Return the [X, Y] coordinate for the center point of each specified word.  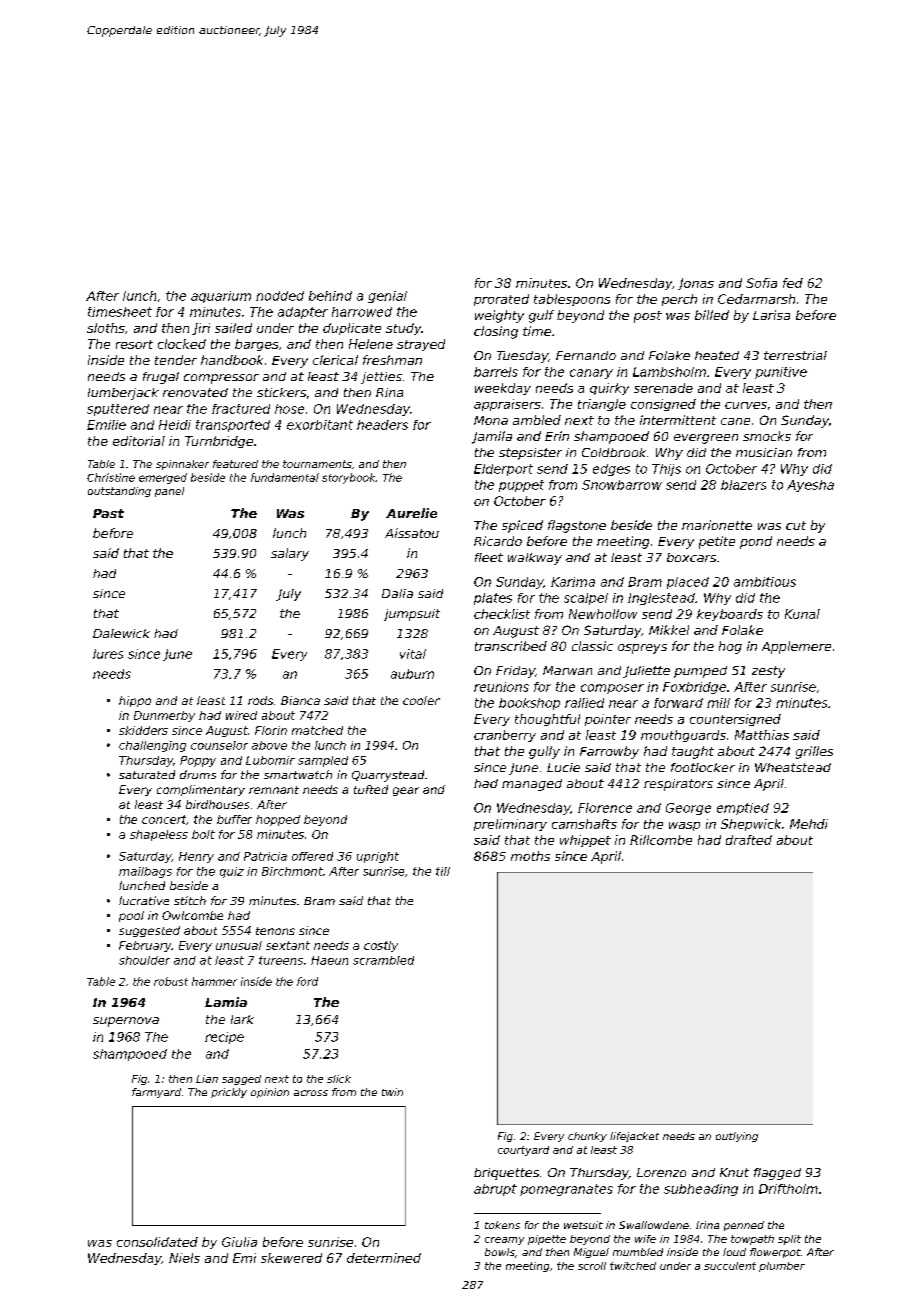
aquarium [221, 297]
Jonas [696, 284]
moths [530, 856]
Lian [207, 1079]
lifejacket [634, 1137]
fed [793, 283]
